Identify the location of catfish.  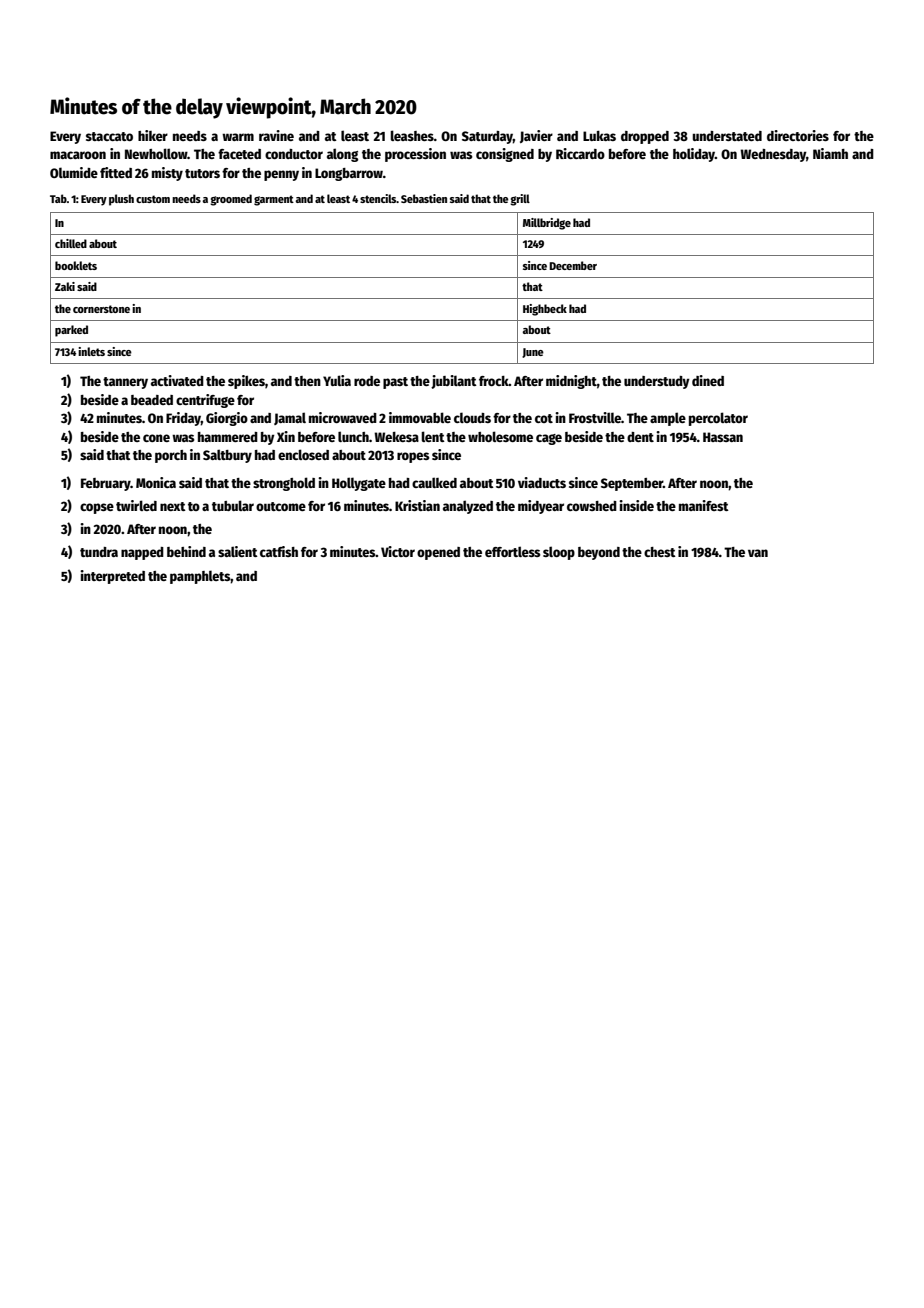
(279, 551).
